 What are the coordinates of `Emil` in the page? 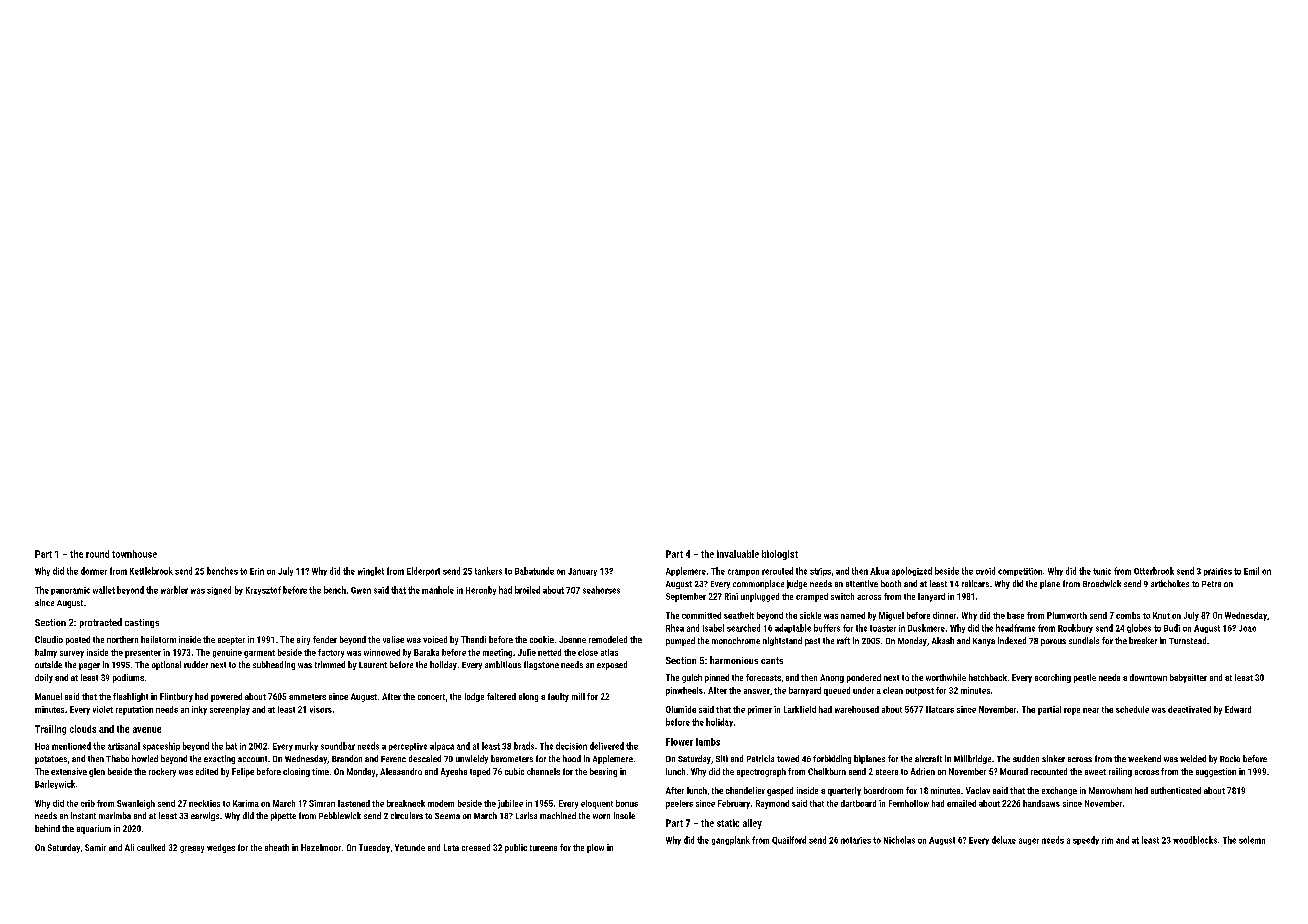 It's located at (1251, 571).
